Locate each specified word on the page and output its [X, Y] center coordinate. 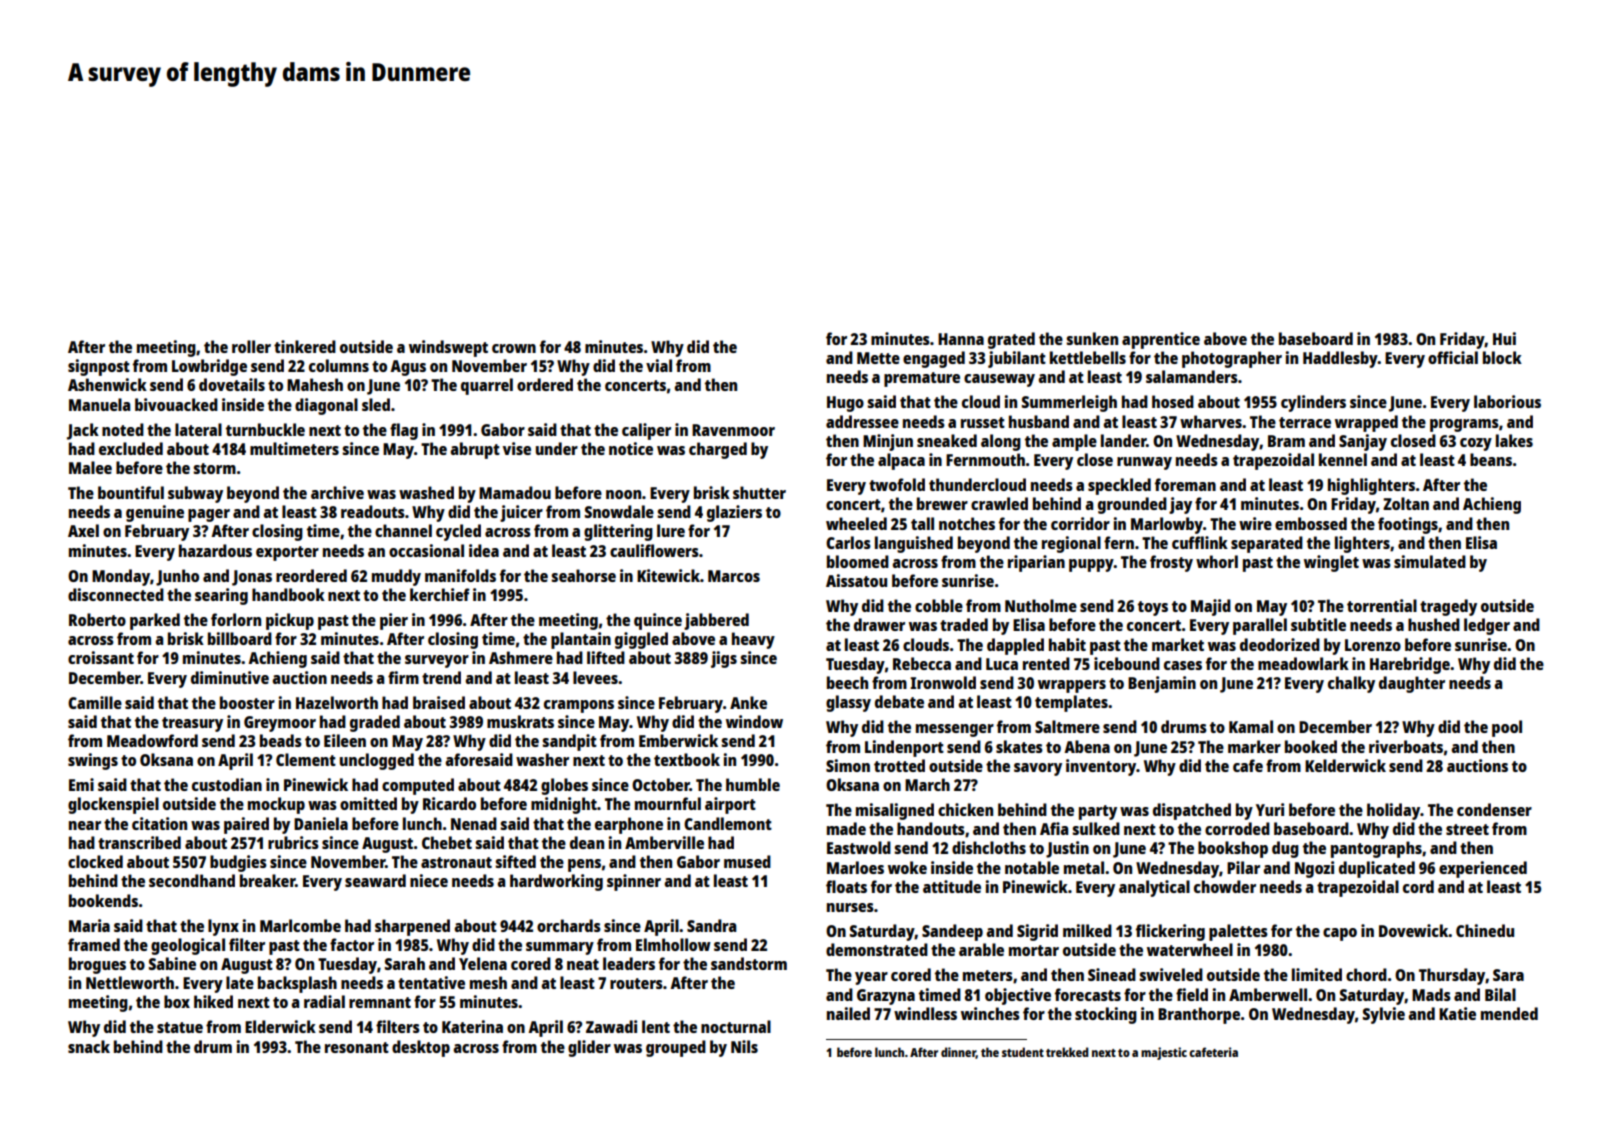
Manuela [99, 404]
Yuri [1270, 809]
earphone [629, 825]
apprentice [1161, 340]
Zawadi [611, 1026]
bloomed [858, 561]
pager [209, 515]
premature [922, 379]
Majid [1211, 607]
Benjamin [1162, 684]
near [85, 825]
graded [375, 723]
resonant [357, 1047]
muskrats [520, 721]
